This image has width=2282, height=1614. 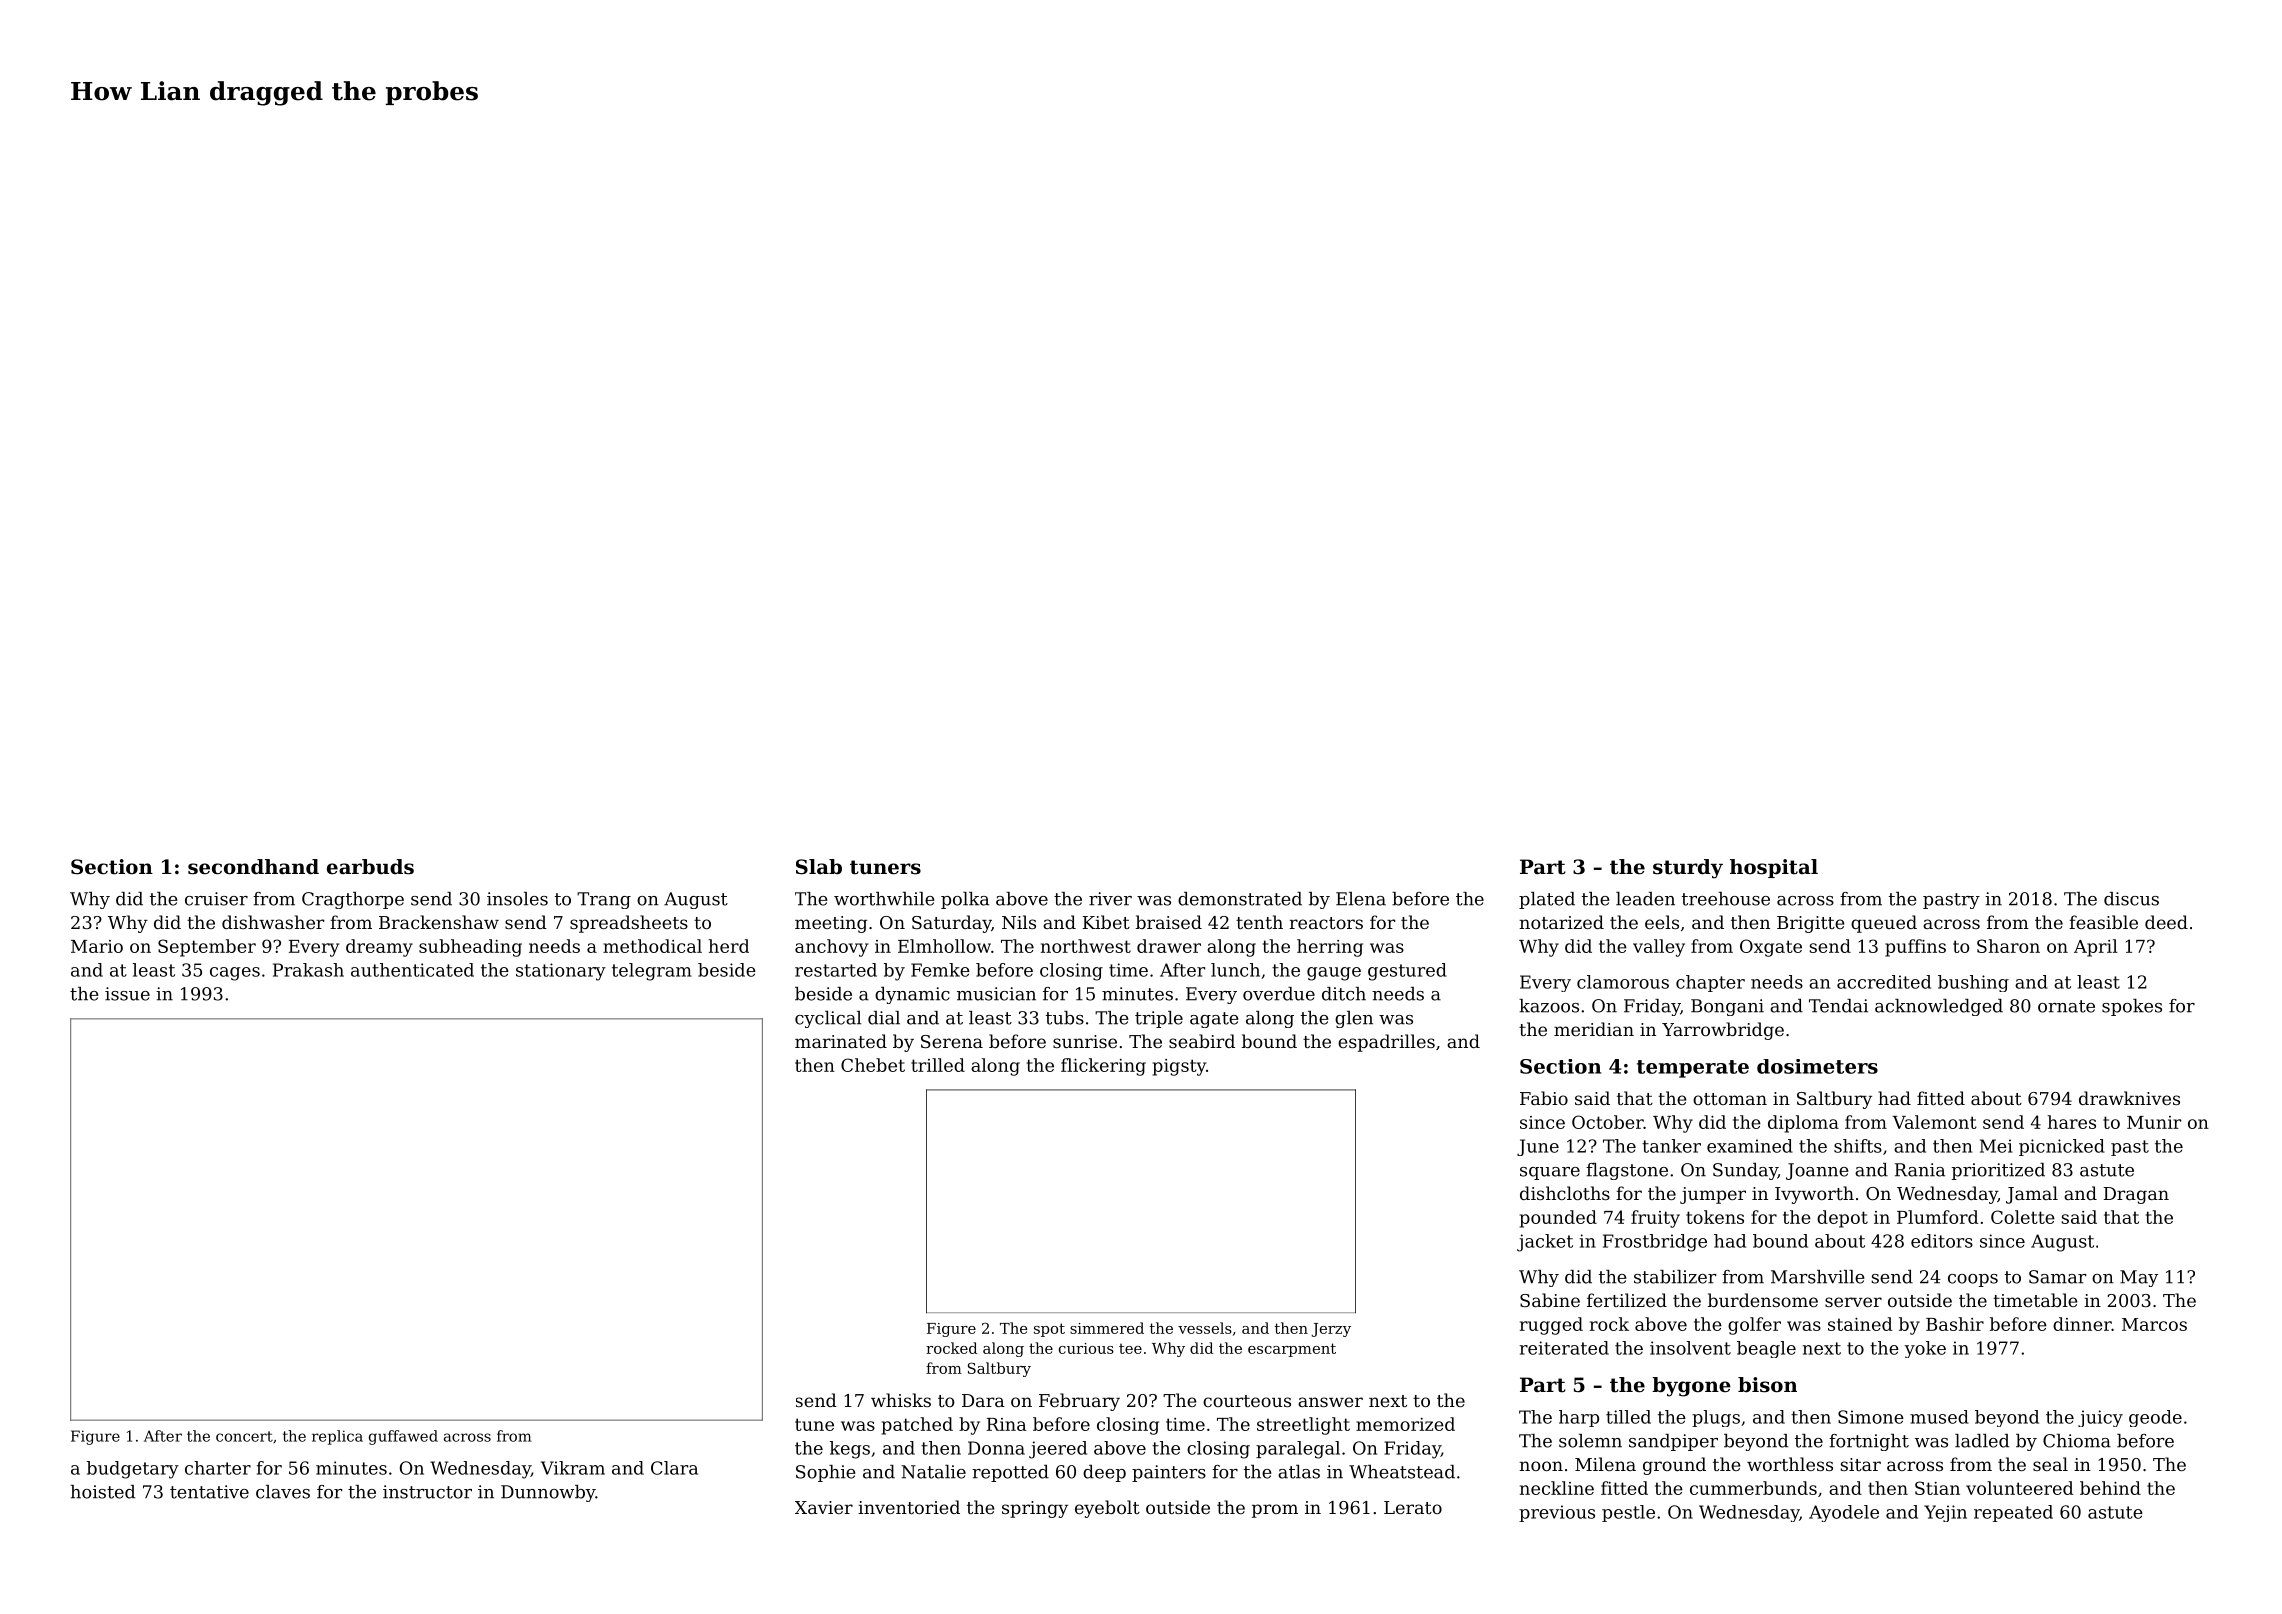 I want to click on telegram, so click(x=652, y=972).
